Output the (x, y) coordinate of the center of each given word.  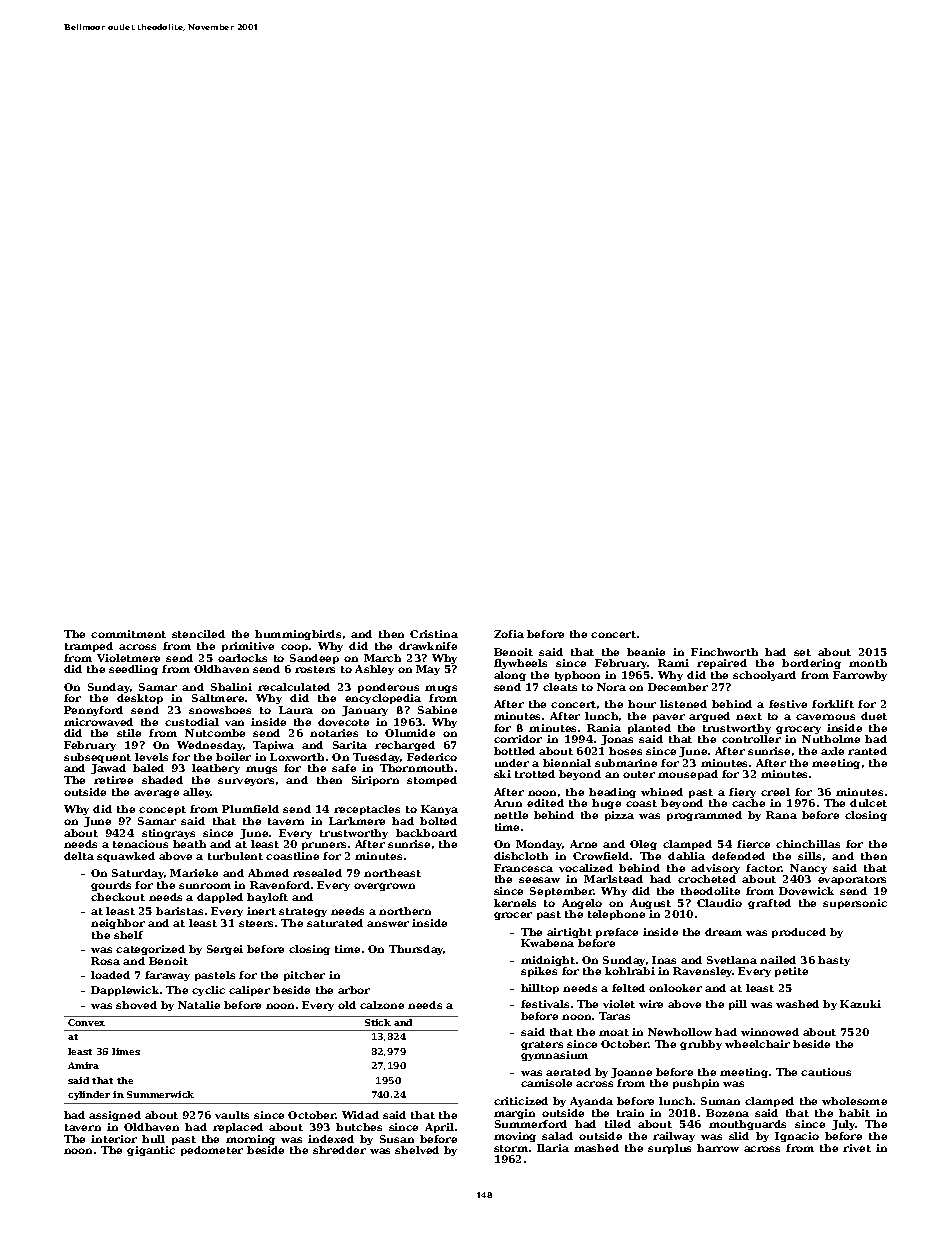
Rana (781, 815)
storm (511, 1148)
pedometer (212, 1151)
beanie (646, 652)
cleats (560, 687)
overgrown (384, 887)
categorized (150, 950)
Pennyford (93, 711)
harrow (718, 1148)
